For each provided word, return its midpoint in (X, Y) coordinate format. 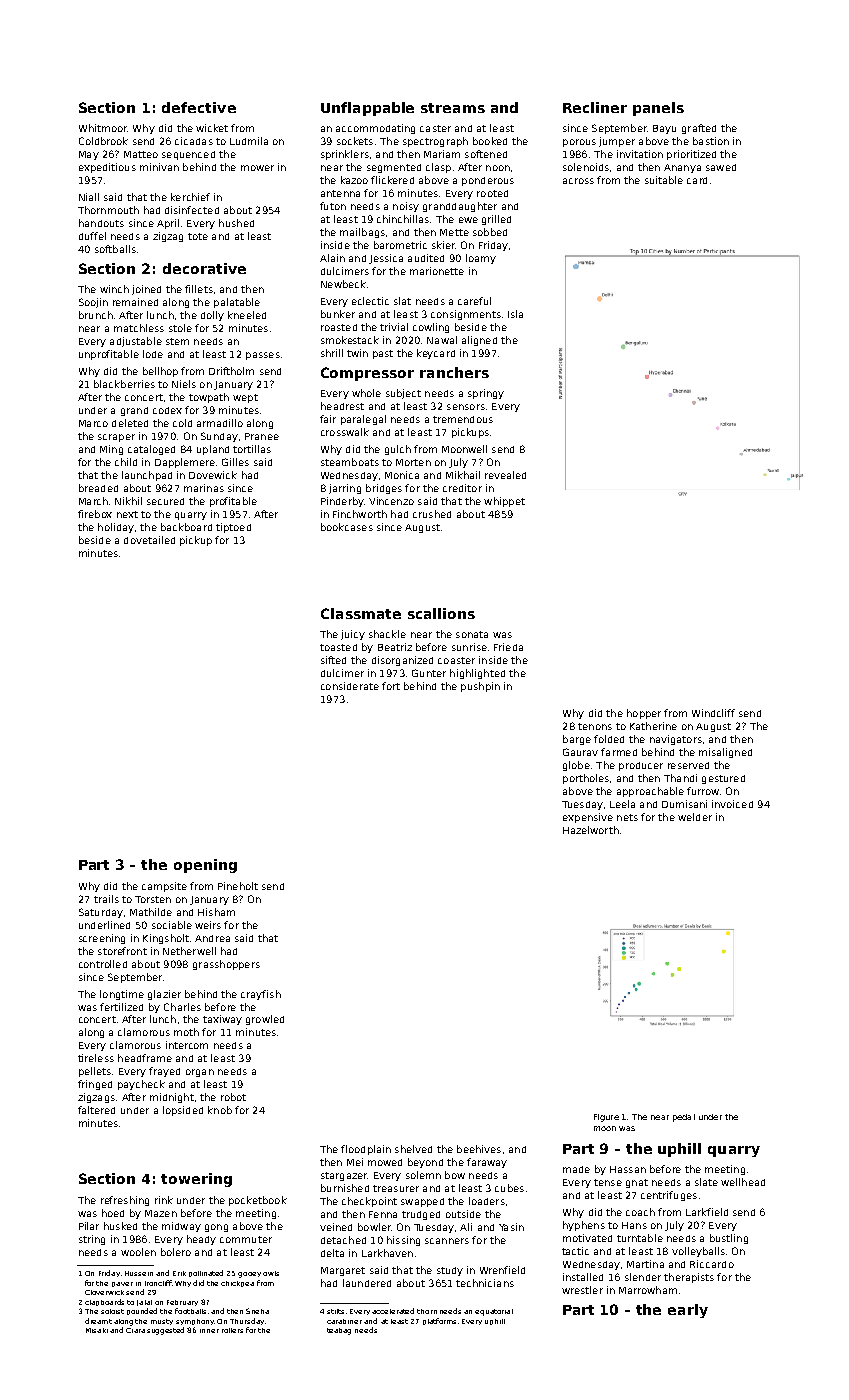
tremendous (463, 419)
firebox (95, 514)
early (688, 1311)
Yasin (511, 1227)
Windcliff (713, 713)
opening (205, 866)
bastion (711, 141)
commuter (246, 1239)
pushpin (480, 687)
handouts (101, 223)
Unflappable (367, 109)
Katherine (653, 726)
